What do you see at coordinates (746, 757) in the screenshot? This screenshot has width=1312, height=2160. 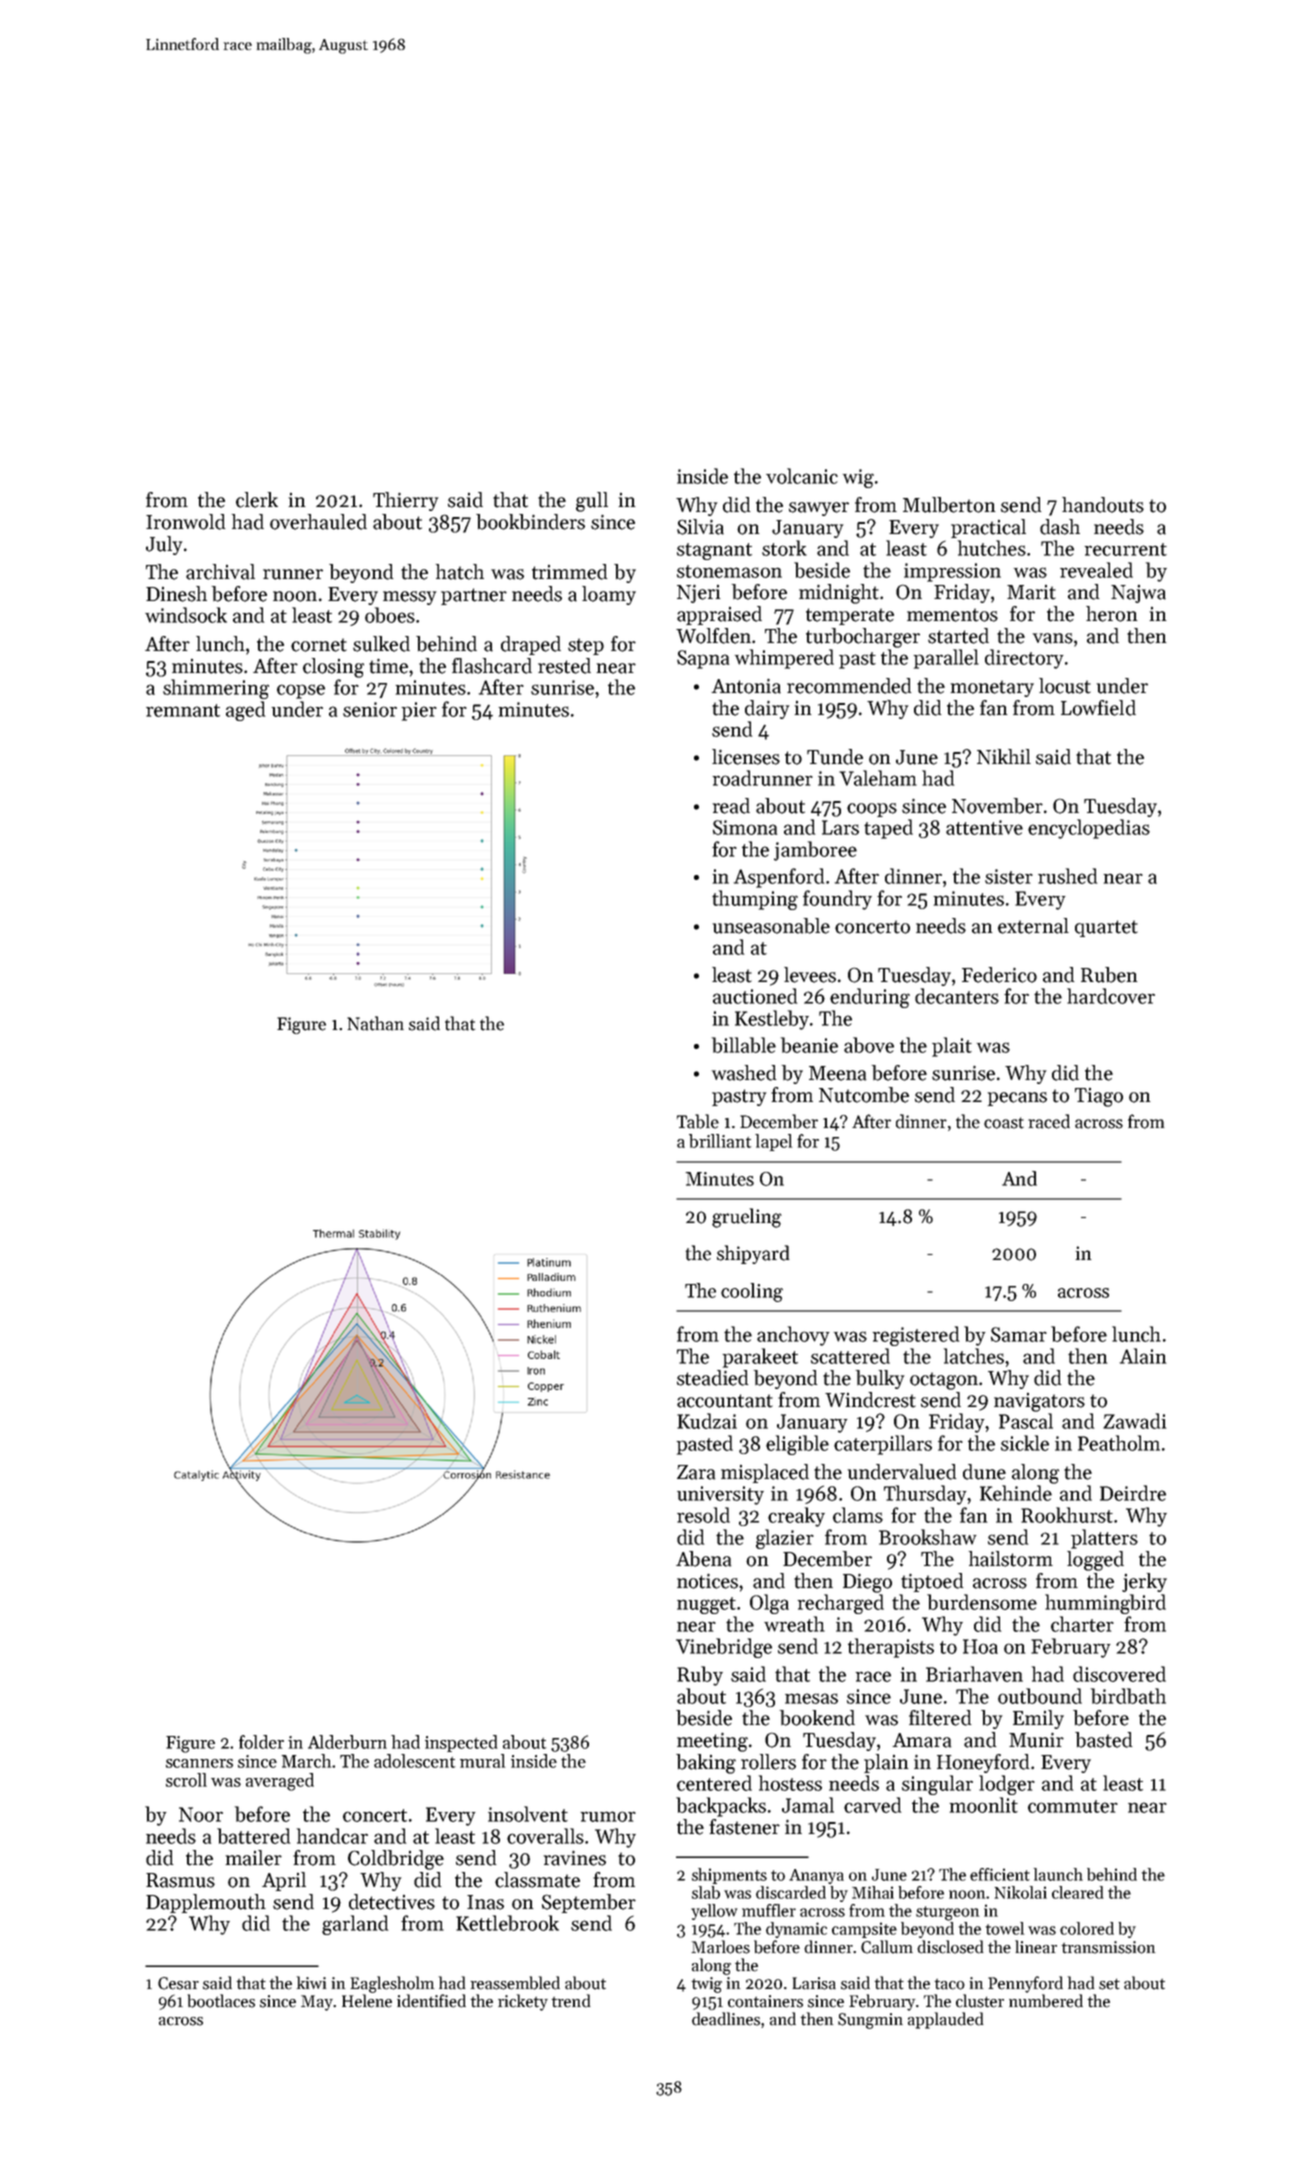 I see `licenses` at bounding box center [746, 757].
